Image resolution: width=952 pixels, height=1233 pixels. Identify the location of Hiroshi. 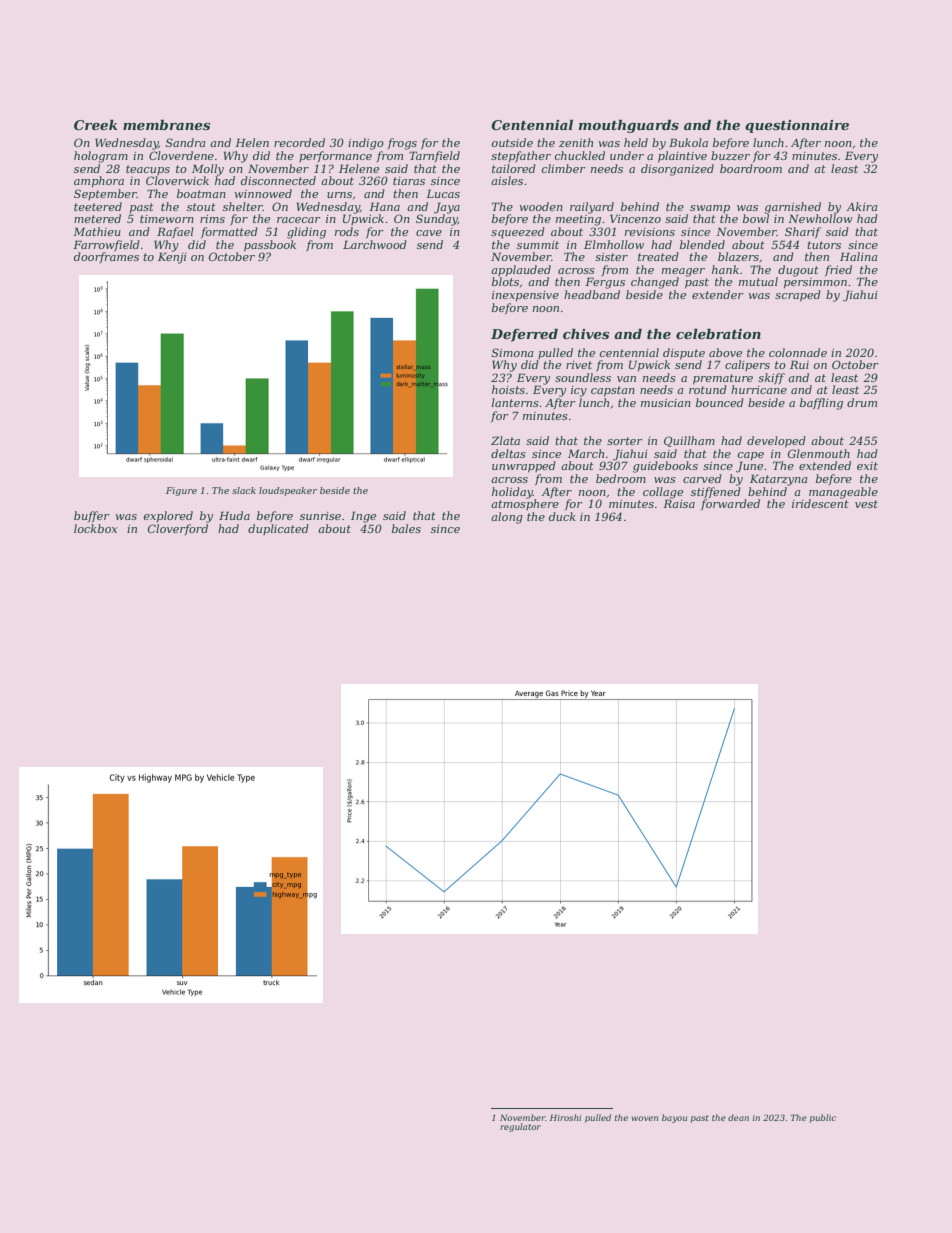
(565, 1117).
